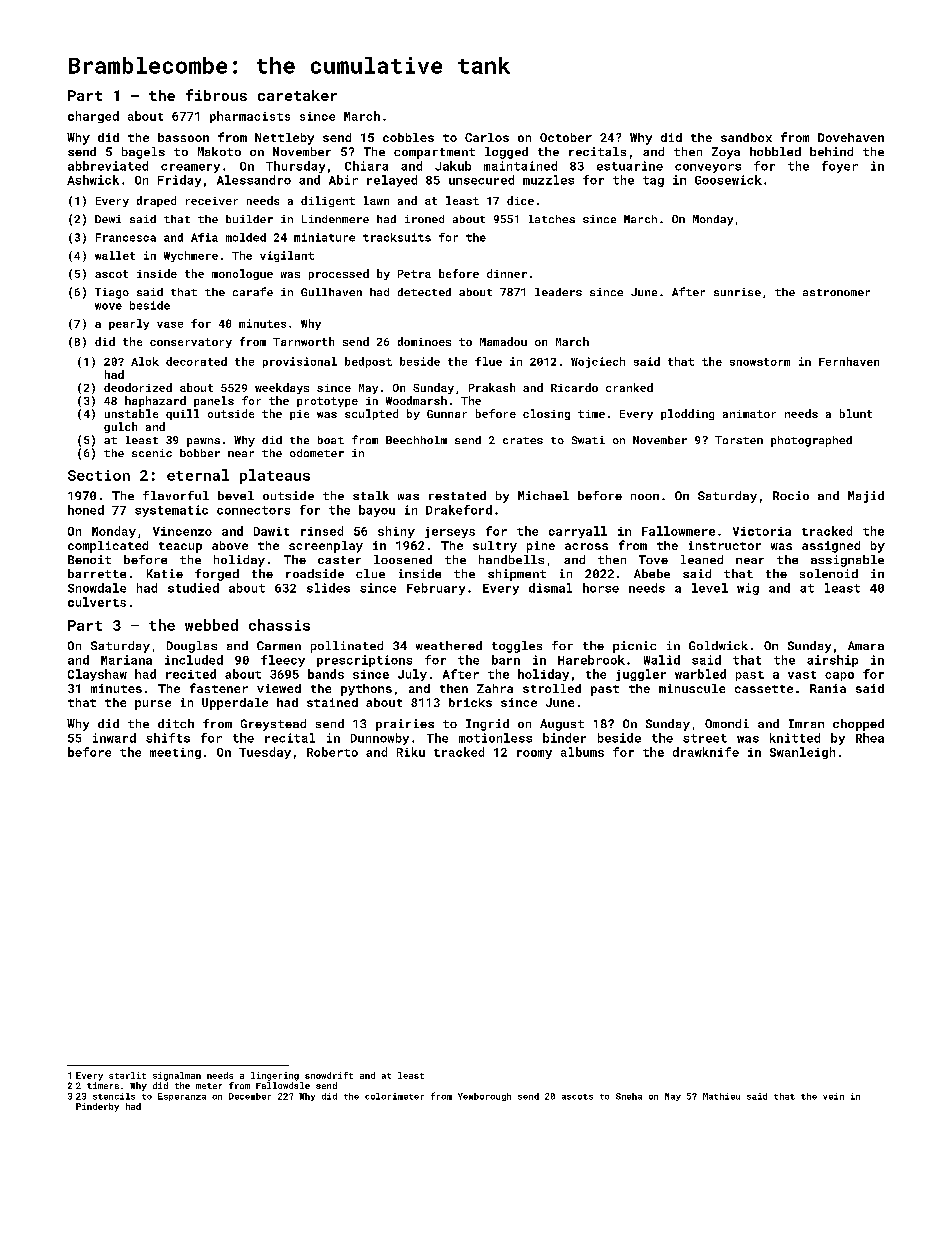  Describe the element at coordinates (706, 752) in the image. I see `drawknife` at that location.
